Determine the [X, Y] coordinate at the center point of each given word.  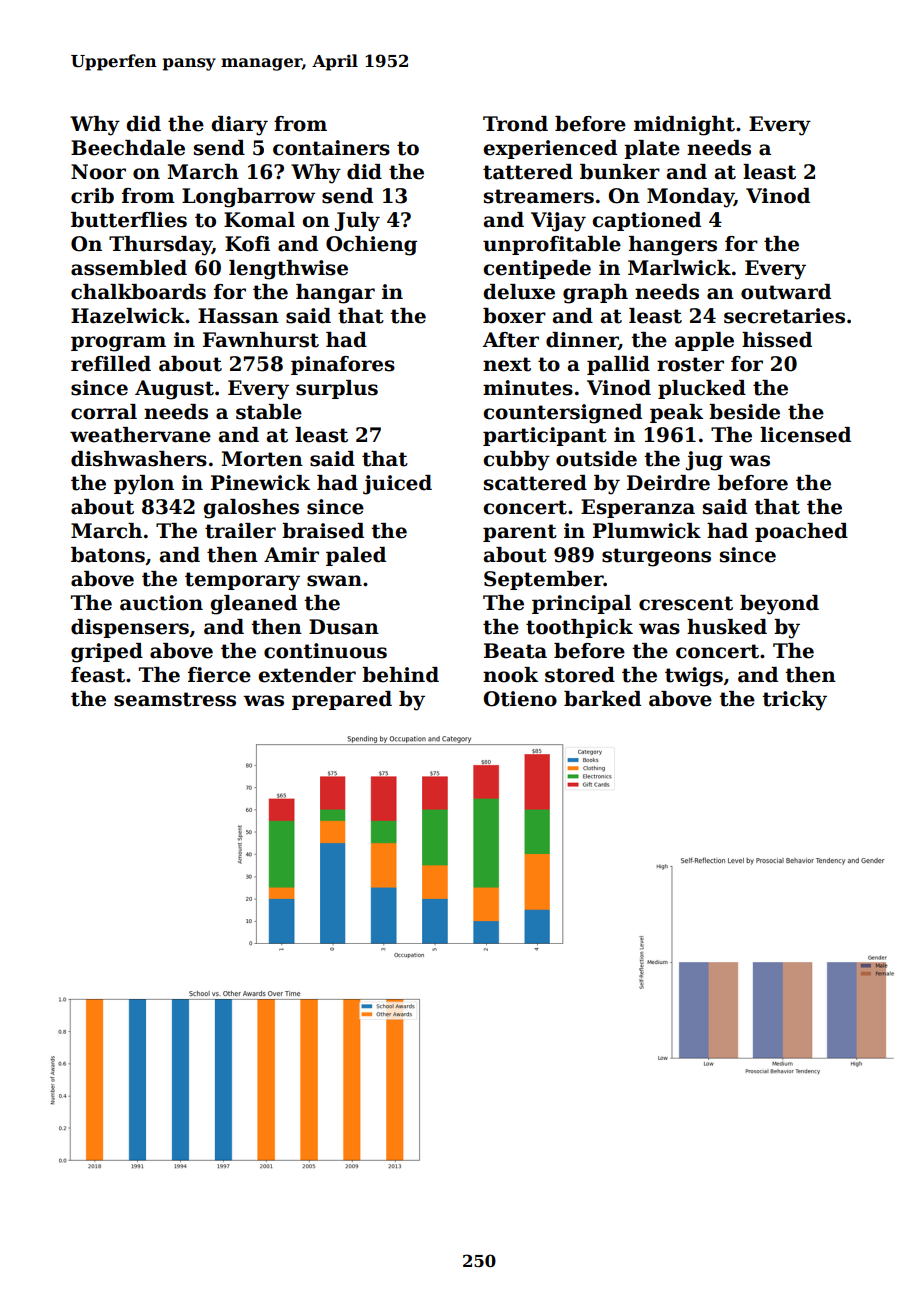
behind [400, 675]
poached [801, 532]
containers [331, 148]
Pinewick [260, 483]
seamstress [175, 699]
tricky [794, 701]
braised [323, 531]
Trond [515, 124]
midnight [684, 126]
